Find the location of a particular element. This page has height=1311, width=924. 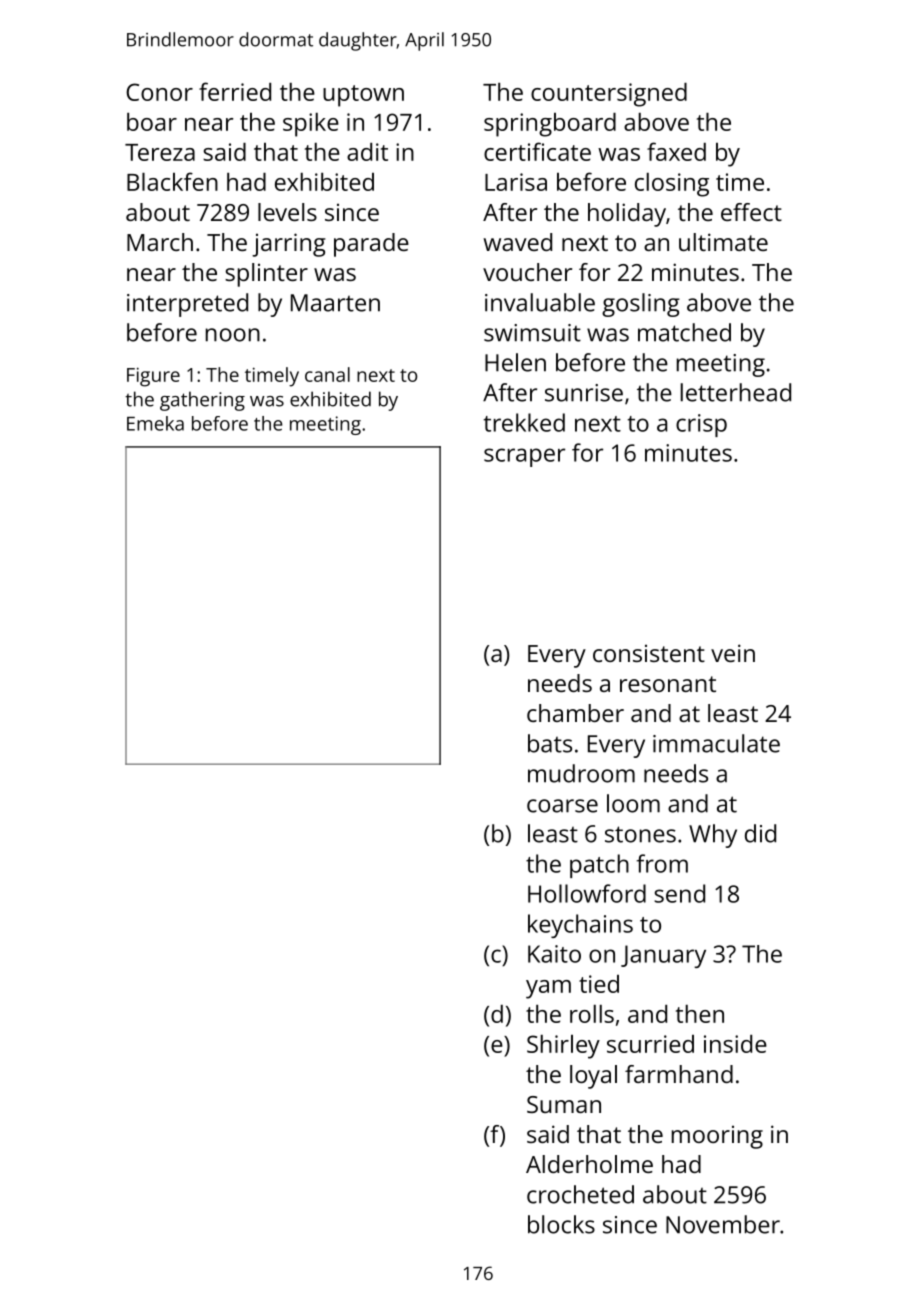

Shirley is located at coordinates (563, 1047).
